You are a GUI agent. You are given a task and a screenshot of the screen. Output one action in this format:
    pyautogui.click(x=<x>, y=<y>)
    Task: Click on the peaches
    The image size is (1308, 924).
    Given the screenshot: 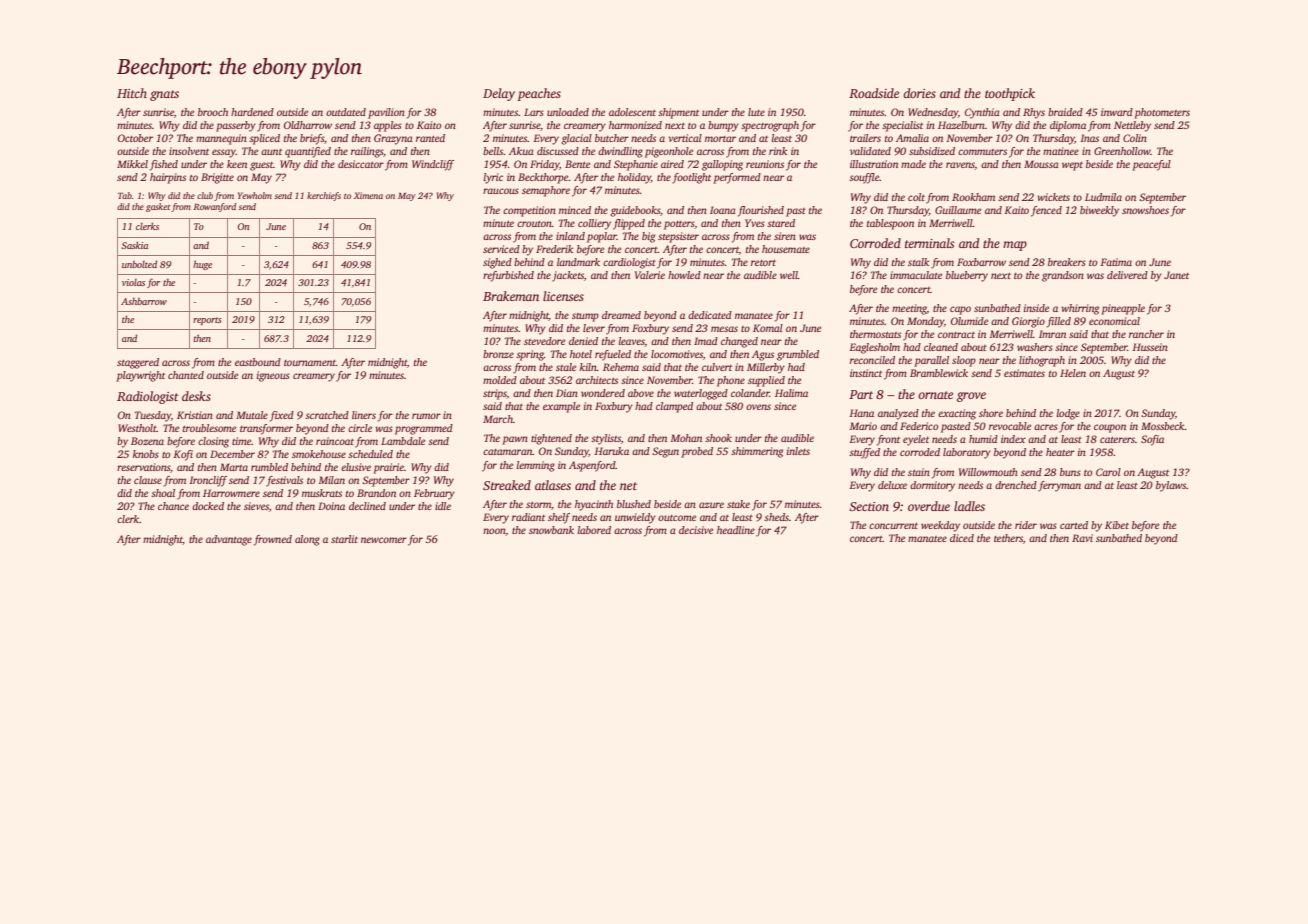 What is the action you would take?
    pyautogui.click(x=539, y=94)
